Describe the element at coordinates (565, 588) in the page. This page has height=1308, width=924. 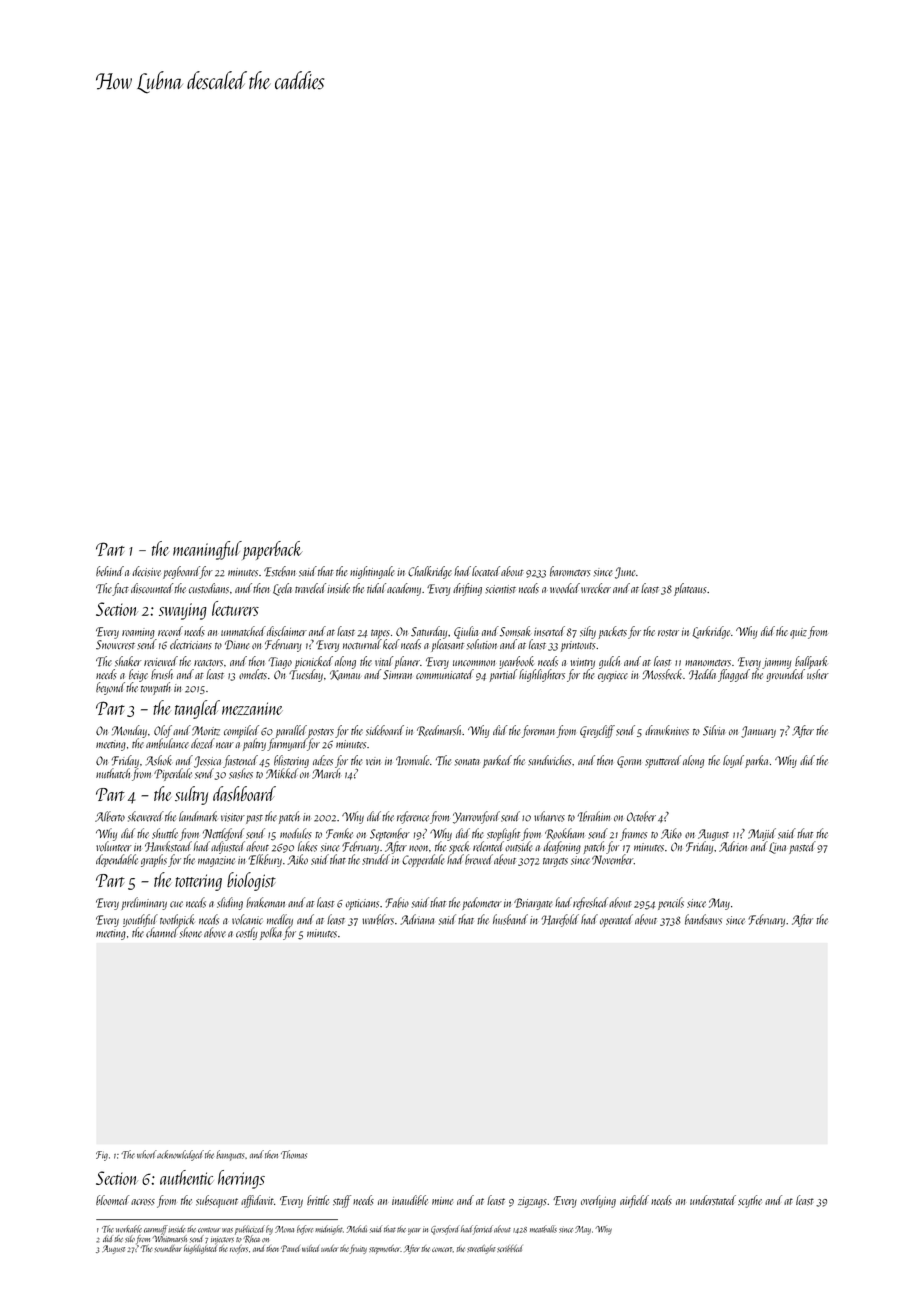
I see `wooded` at that location.
